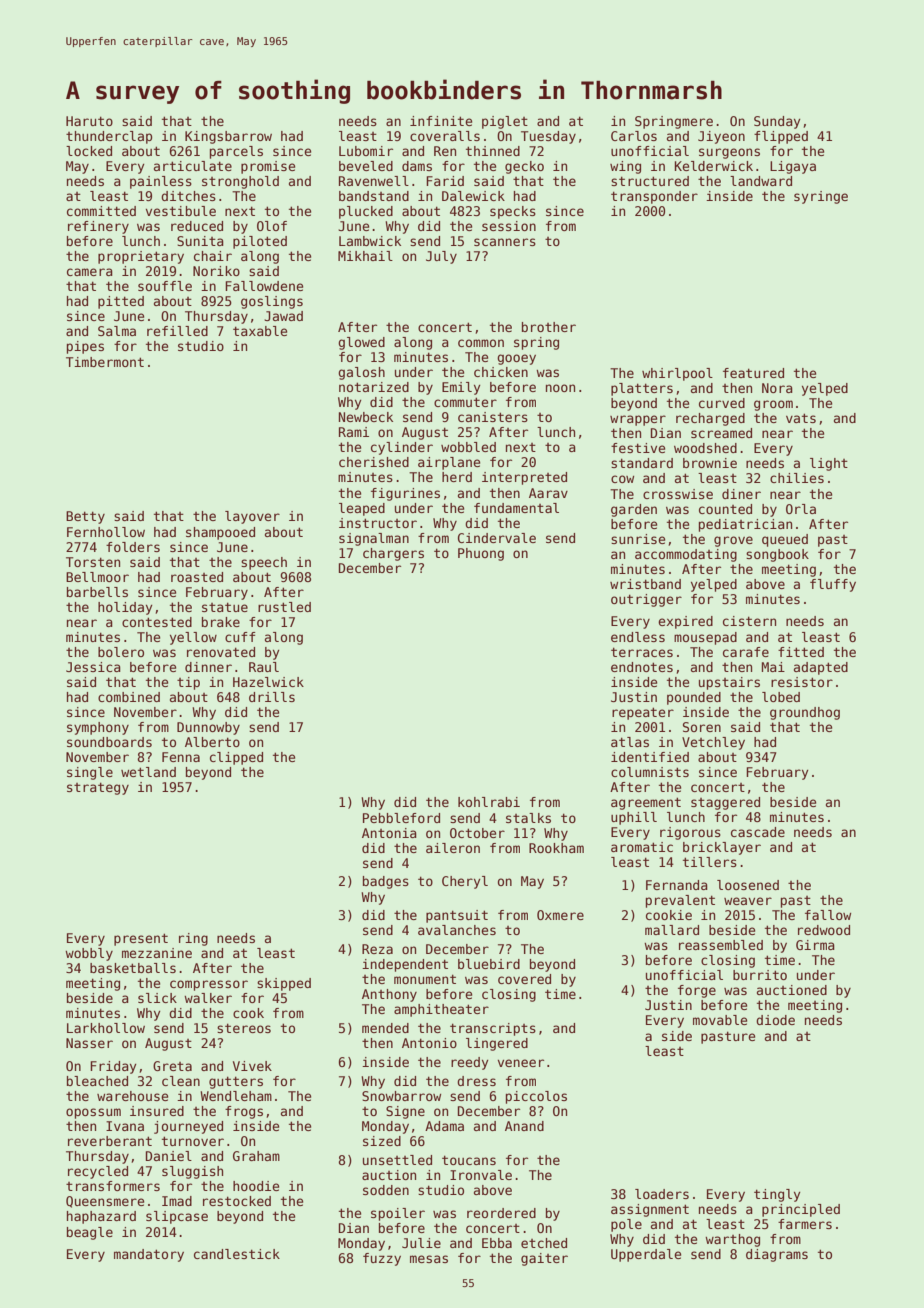  Describe the element at coordinates (193, 166) in the page. I see `articulate` at that location.
